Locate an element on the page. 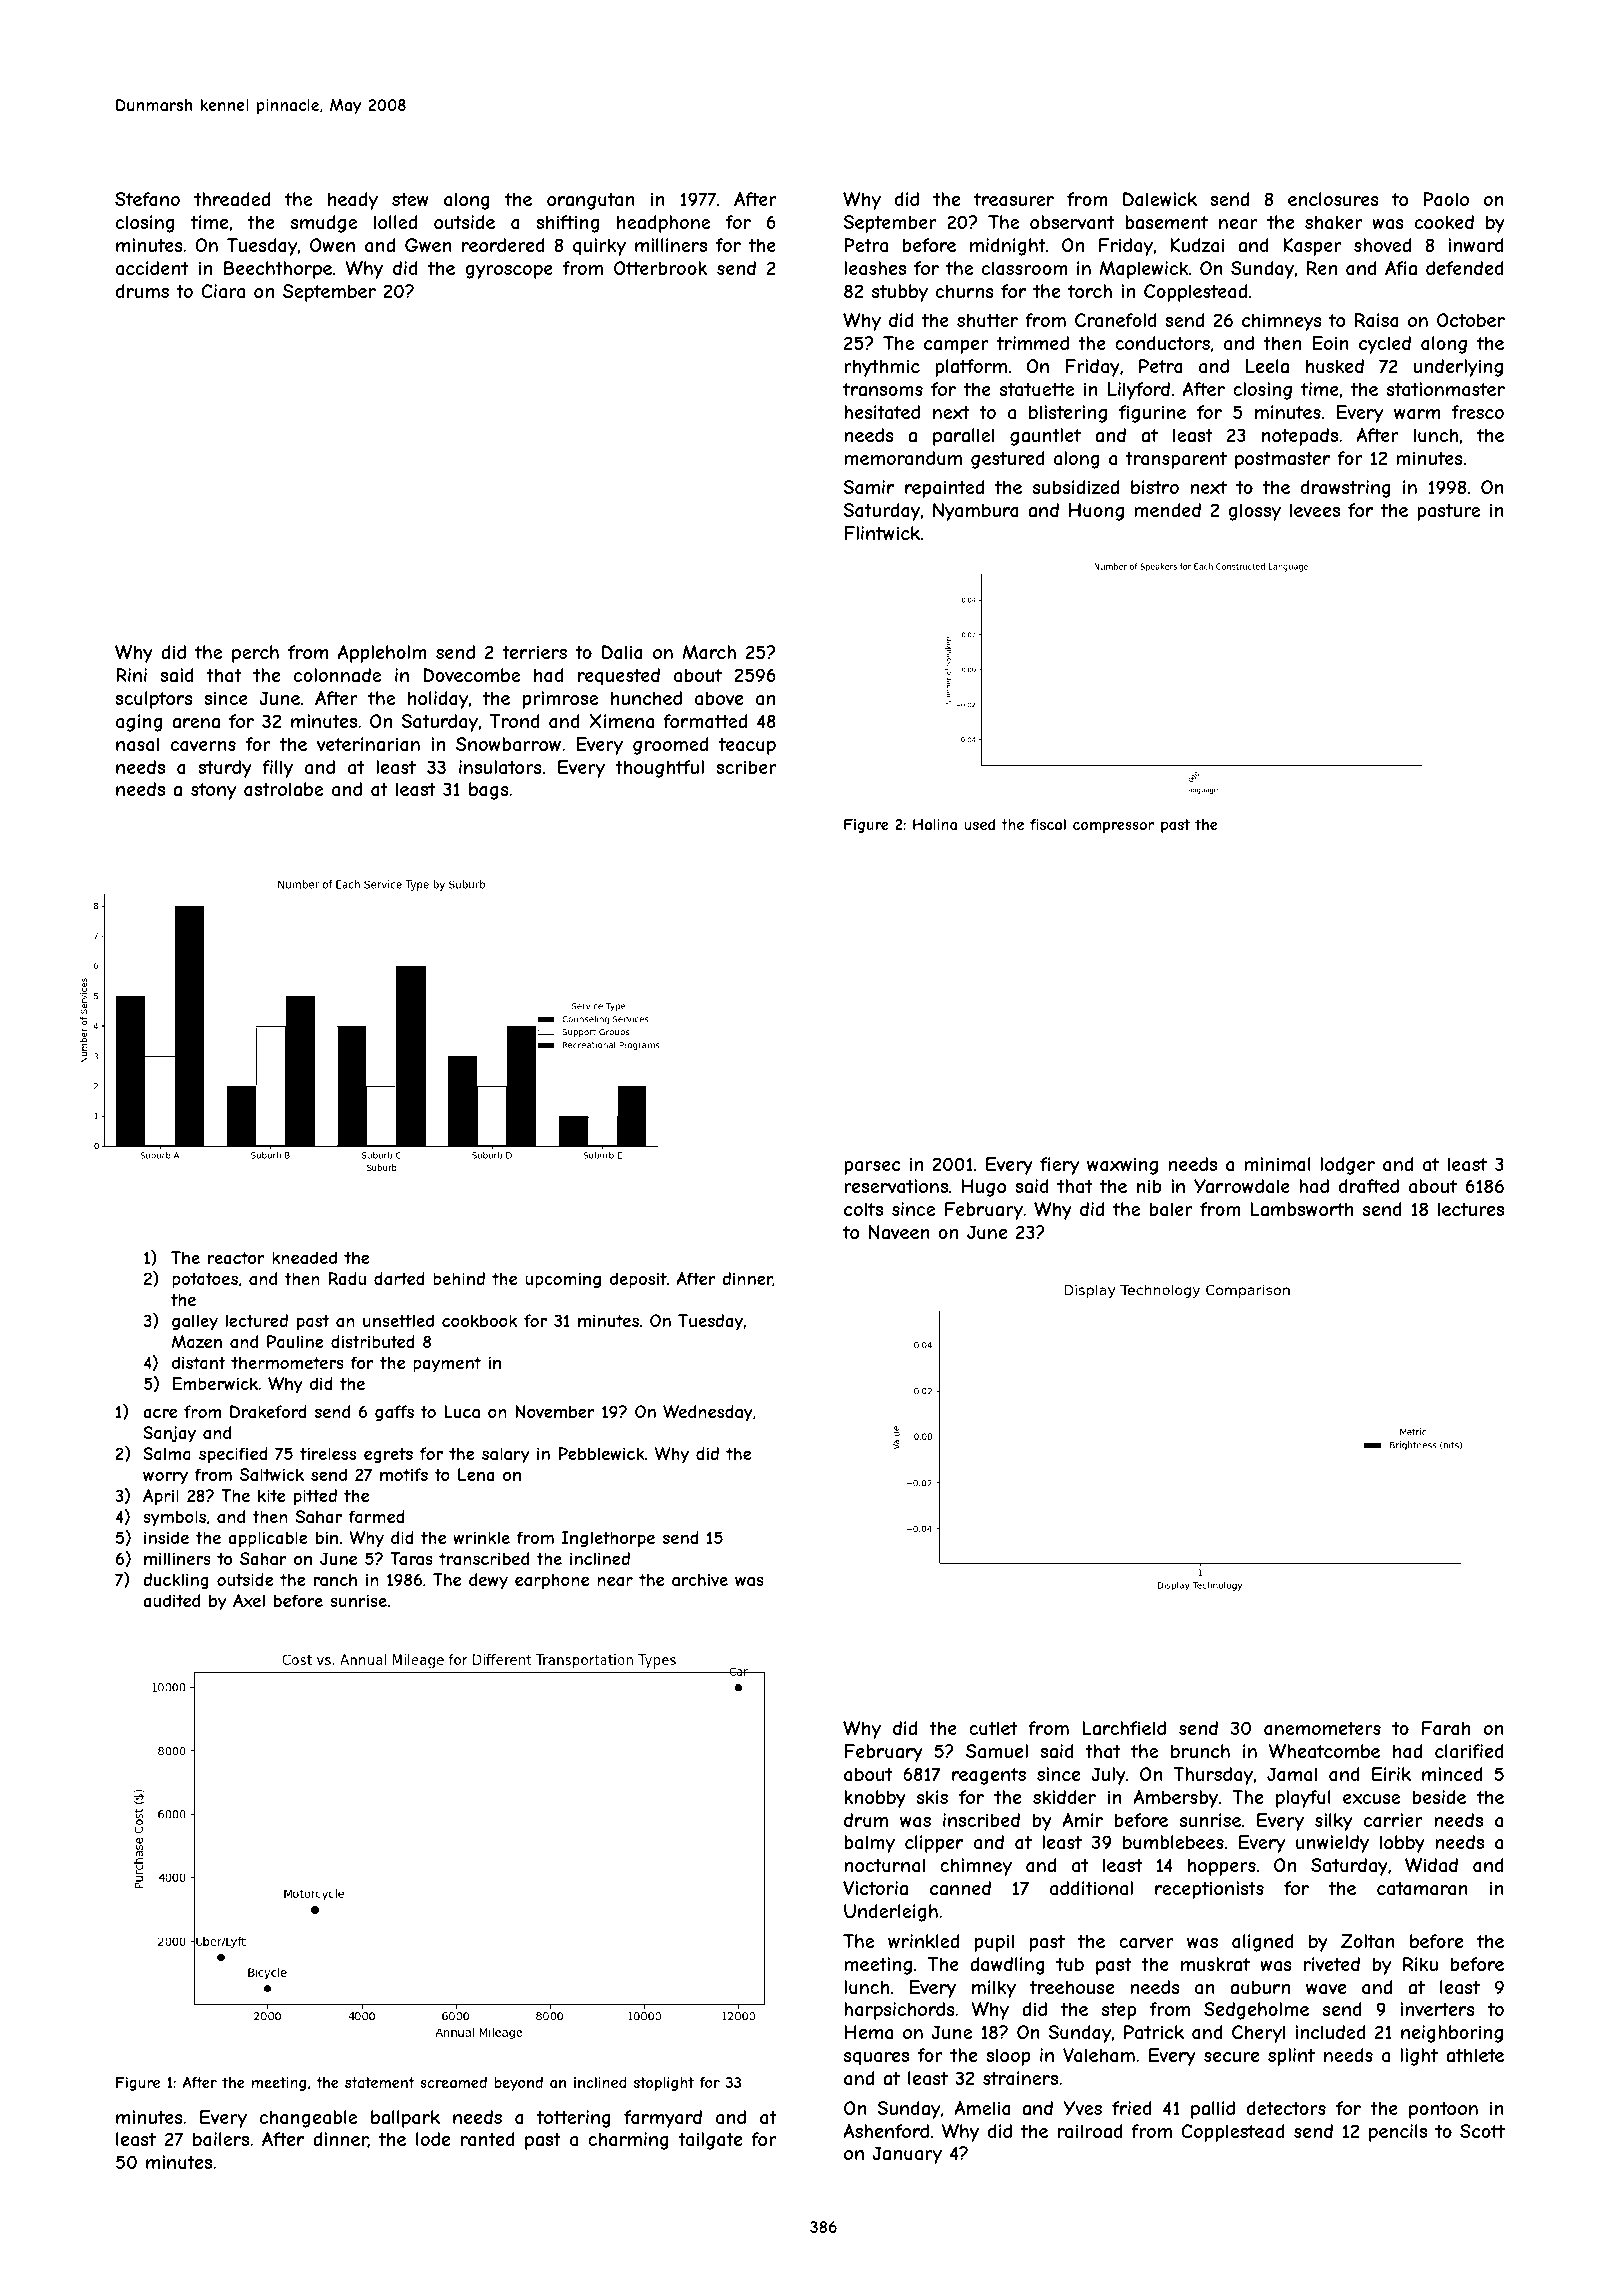  nib is located at coordinates (1149, 1186).
